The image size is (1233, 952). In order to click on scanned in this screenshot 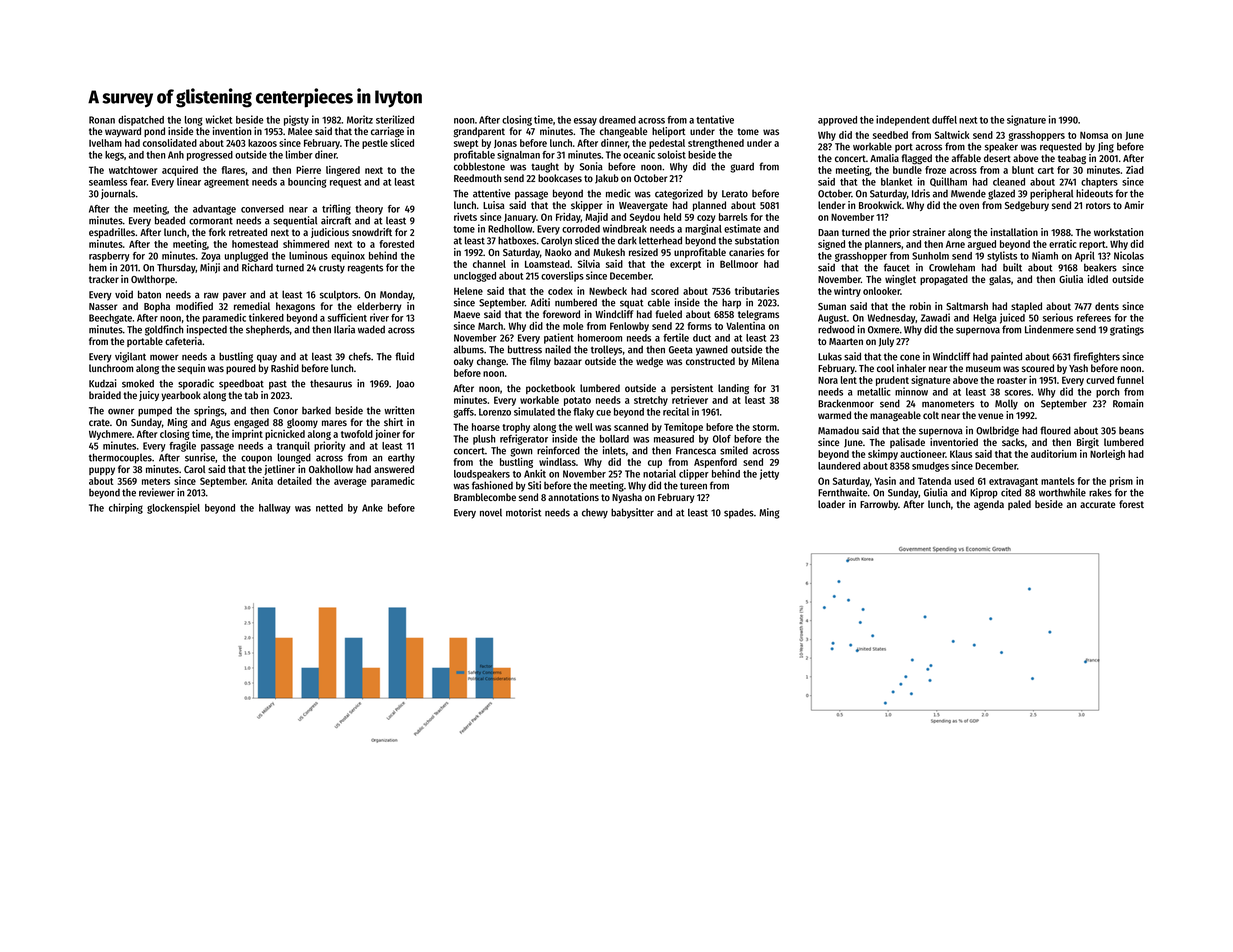, I will do `click(631, 427)`.
